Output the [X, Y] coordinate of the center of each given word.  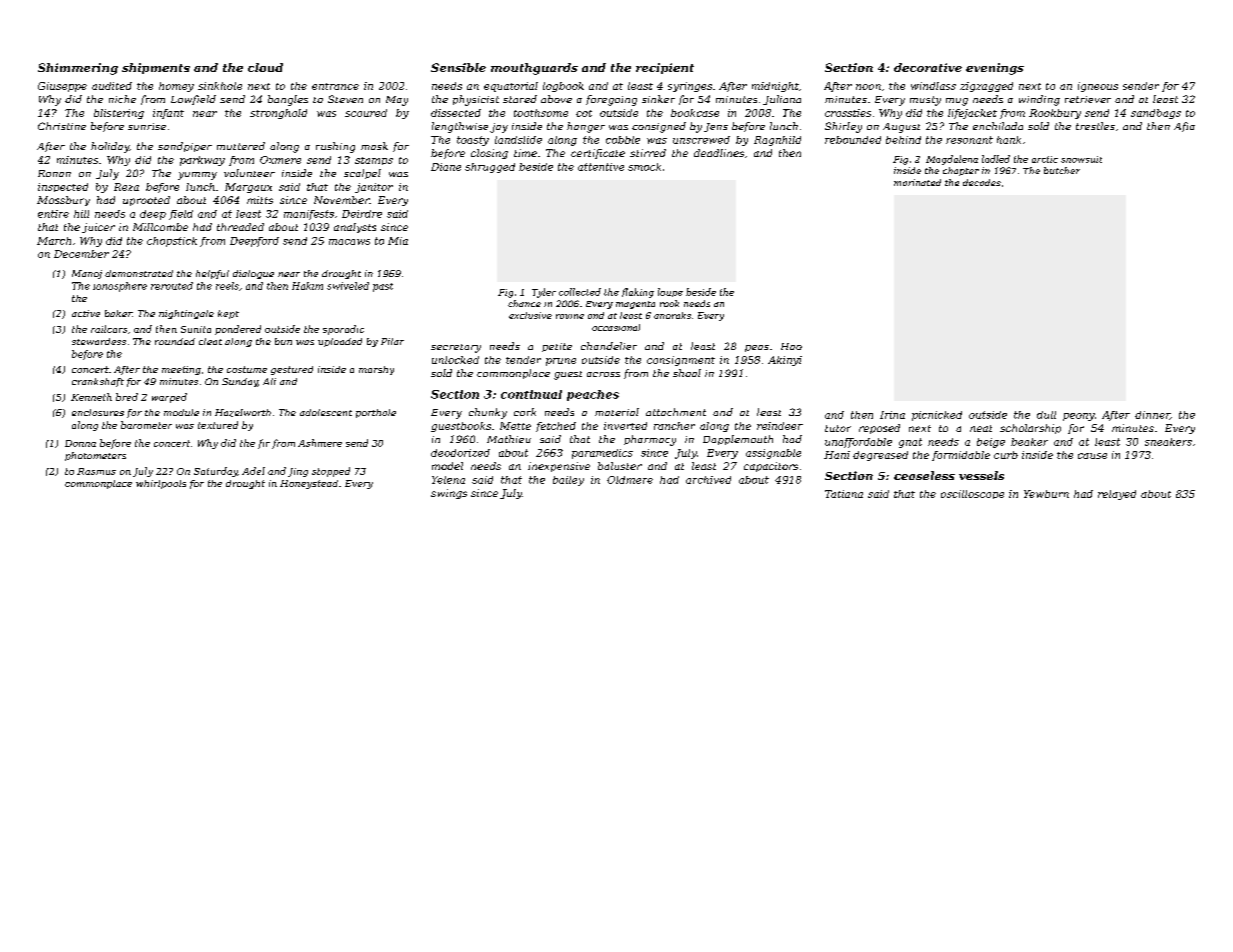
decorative [928, 67]
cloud [265, 67]
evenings [995, 69]
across [603, 374]
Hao [791, 346]
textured [218, 425]
